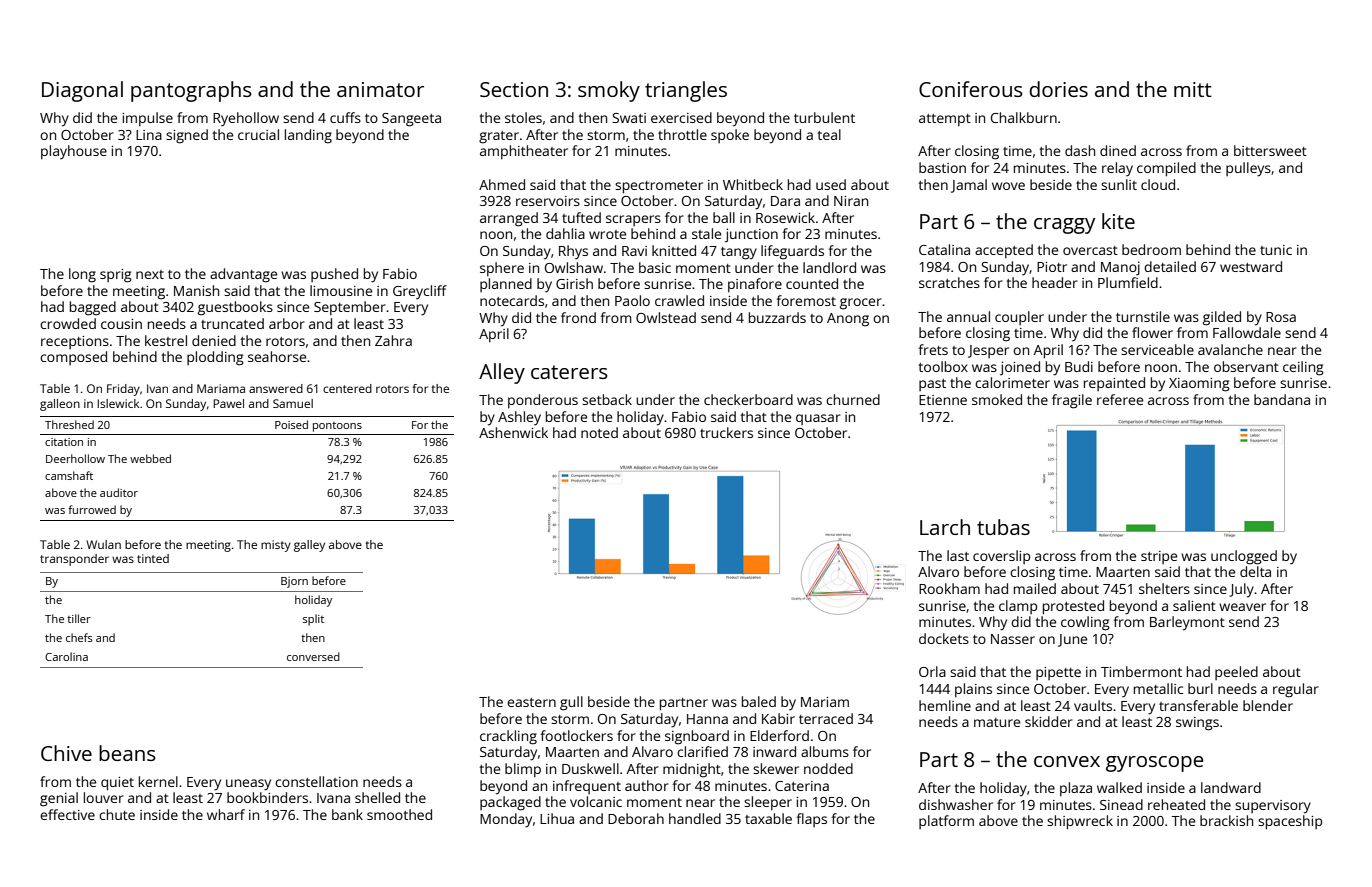 The image size is (1372, 887). What do you see at coordinates (523, 117) in the screenshot?
I see `stoles` at bounding box center [523, 117].
